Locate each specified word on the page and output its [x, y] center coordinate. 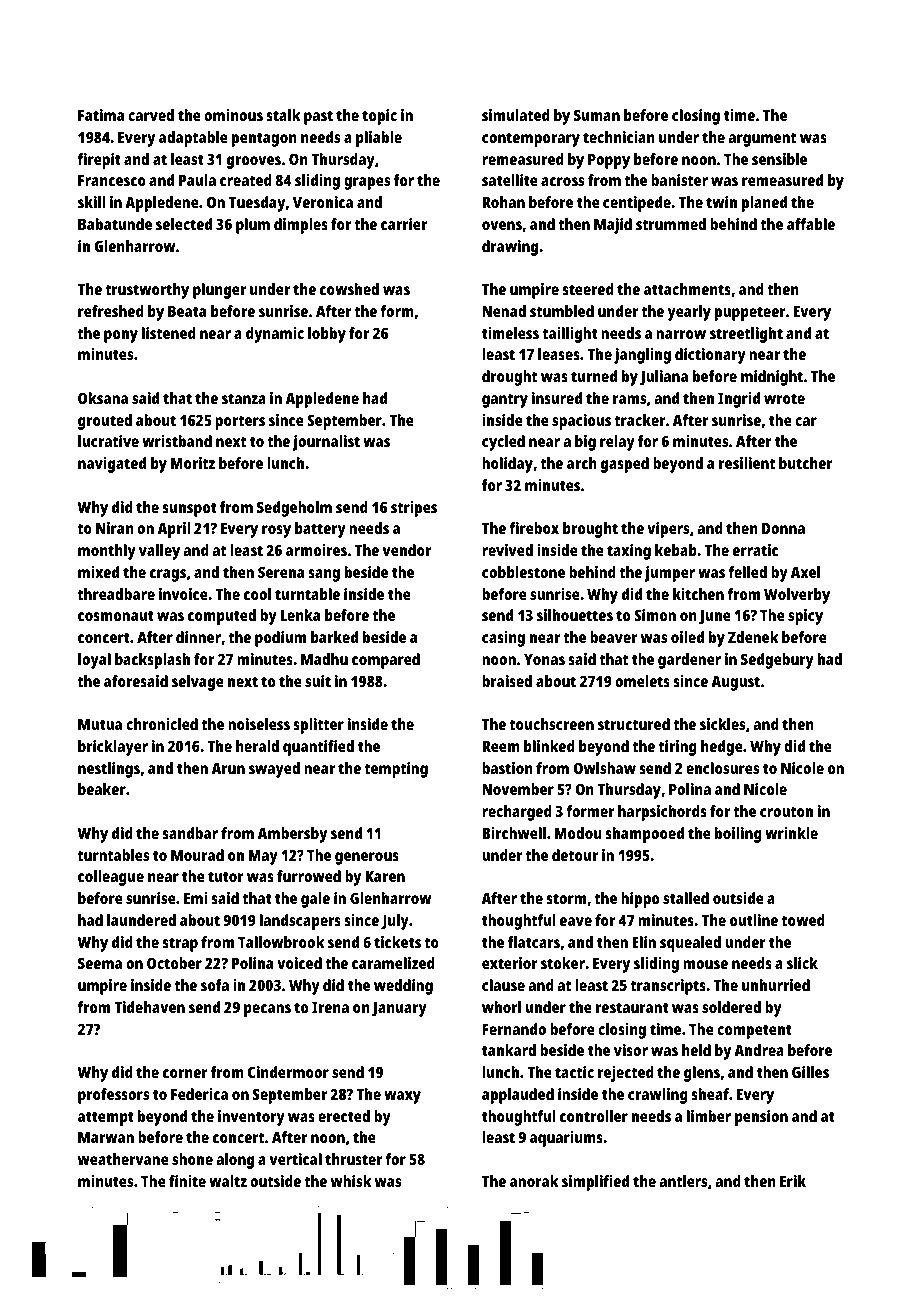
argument [762, 139]
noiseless [259, 724]
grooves [254, 162]
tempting [396, 770]
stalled [686, 898]
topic [379, 117]
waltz [228, 1181]
